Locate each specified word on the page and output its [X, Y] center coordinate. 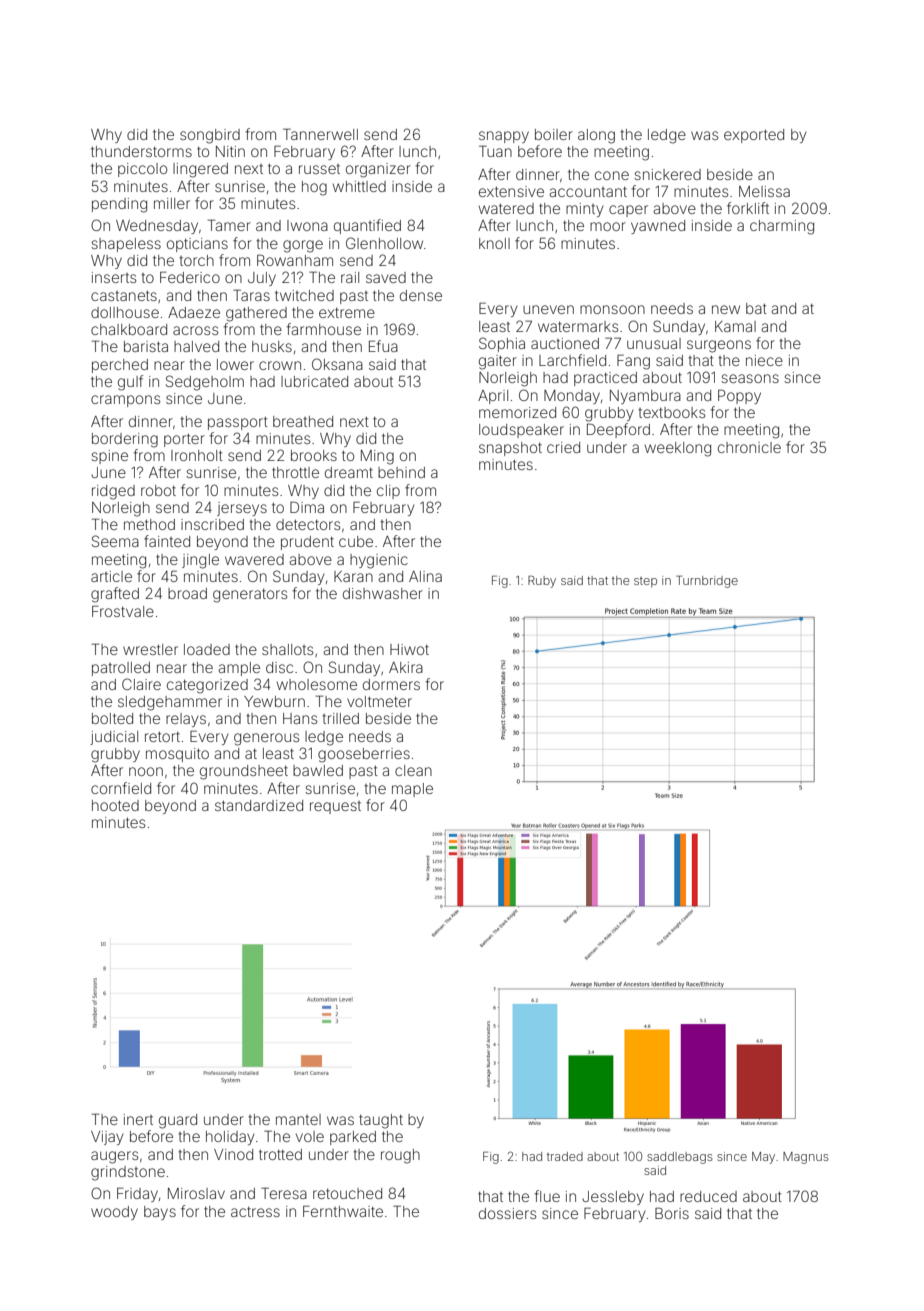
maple [412, 790]
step [645, 582]
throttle [295, 472]
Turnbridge [707, 582]
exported [754, 136]
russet [319, 169]
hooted [115, 805]
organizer [378, 170]
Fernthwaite [343, 1211]
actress [255, 1211]
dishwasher [383, 593]
